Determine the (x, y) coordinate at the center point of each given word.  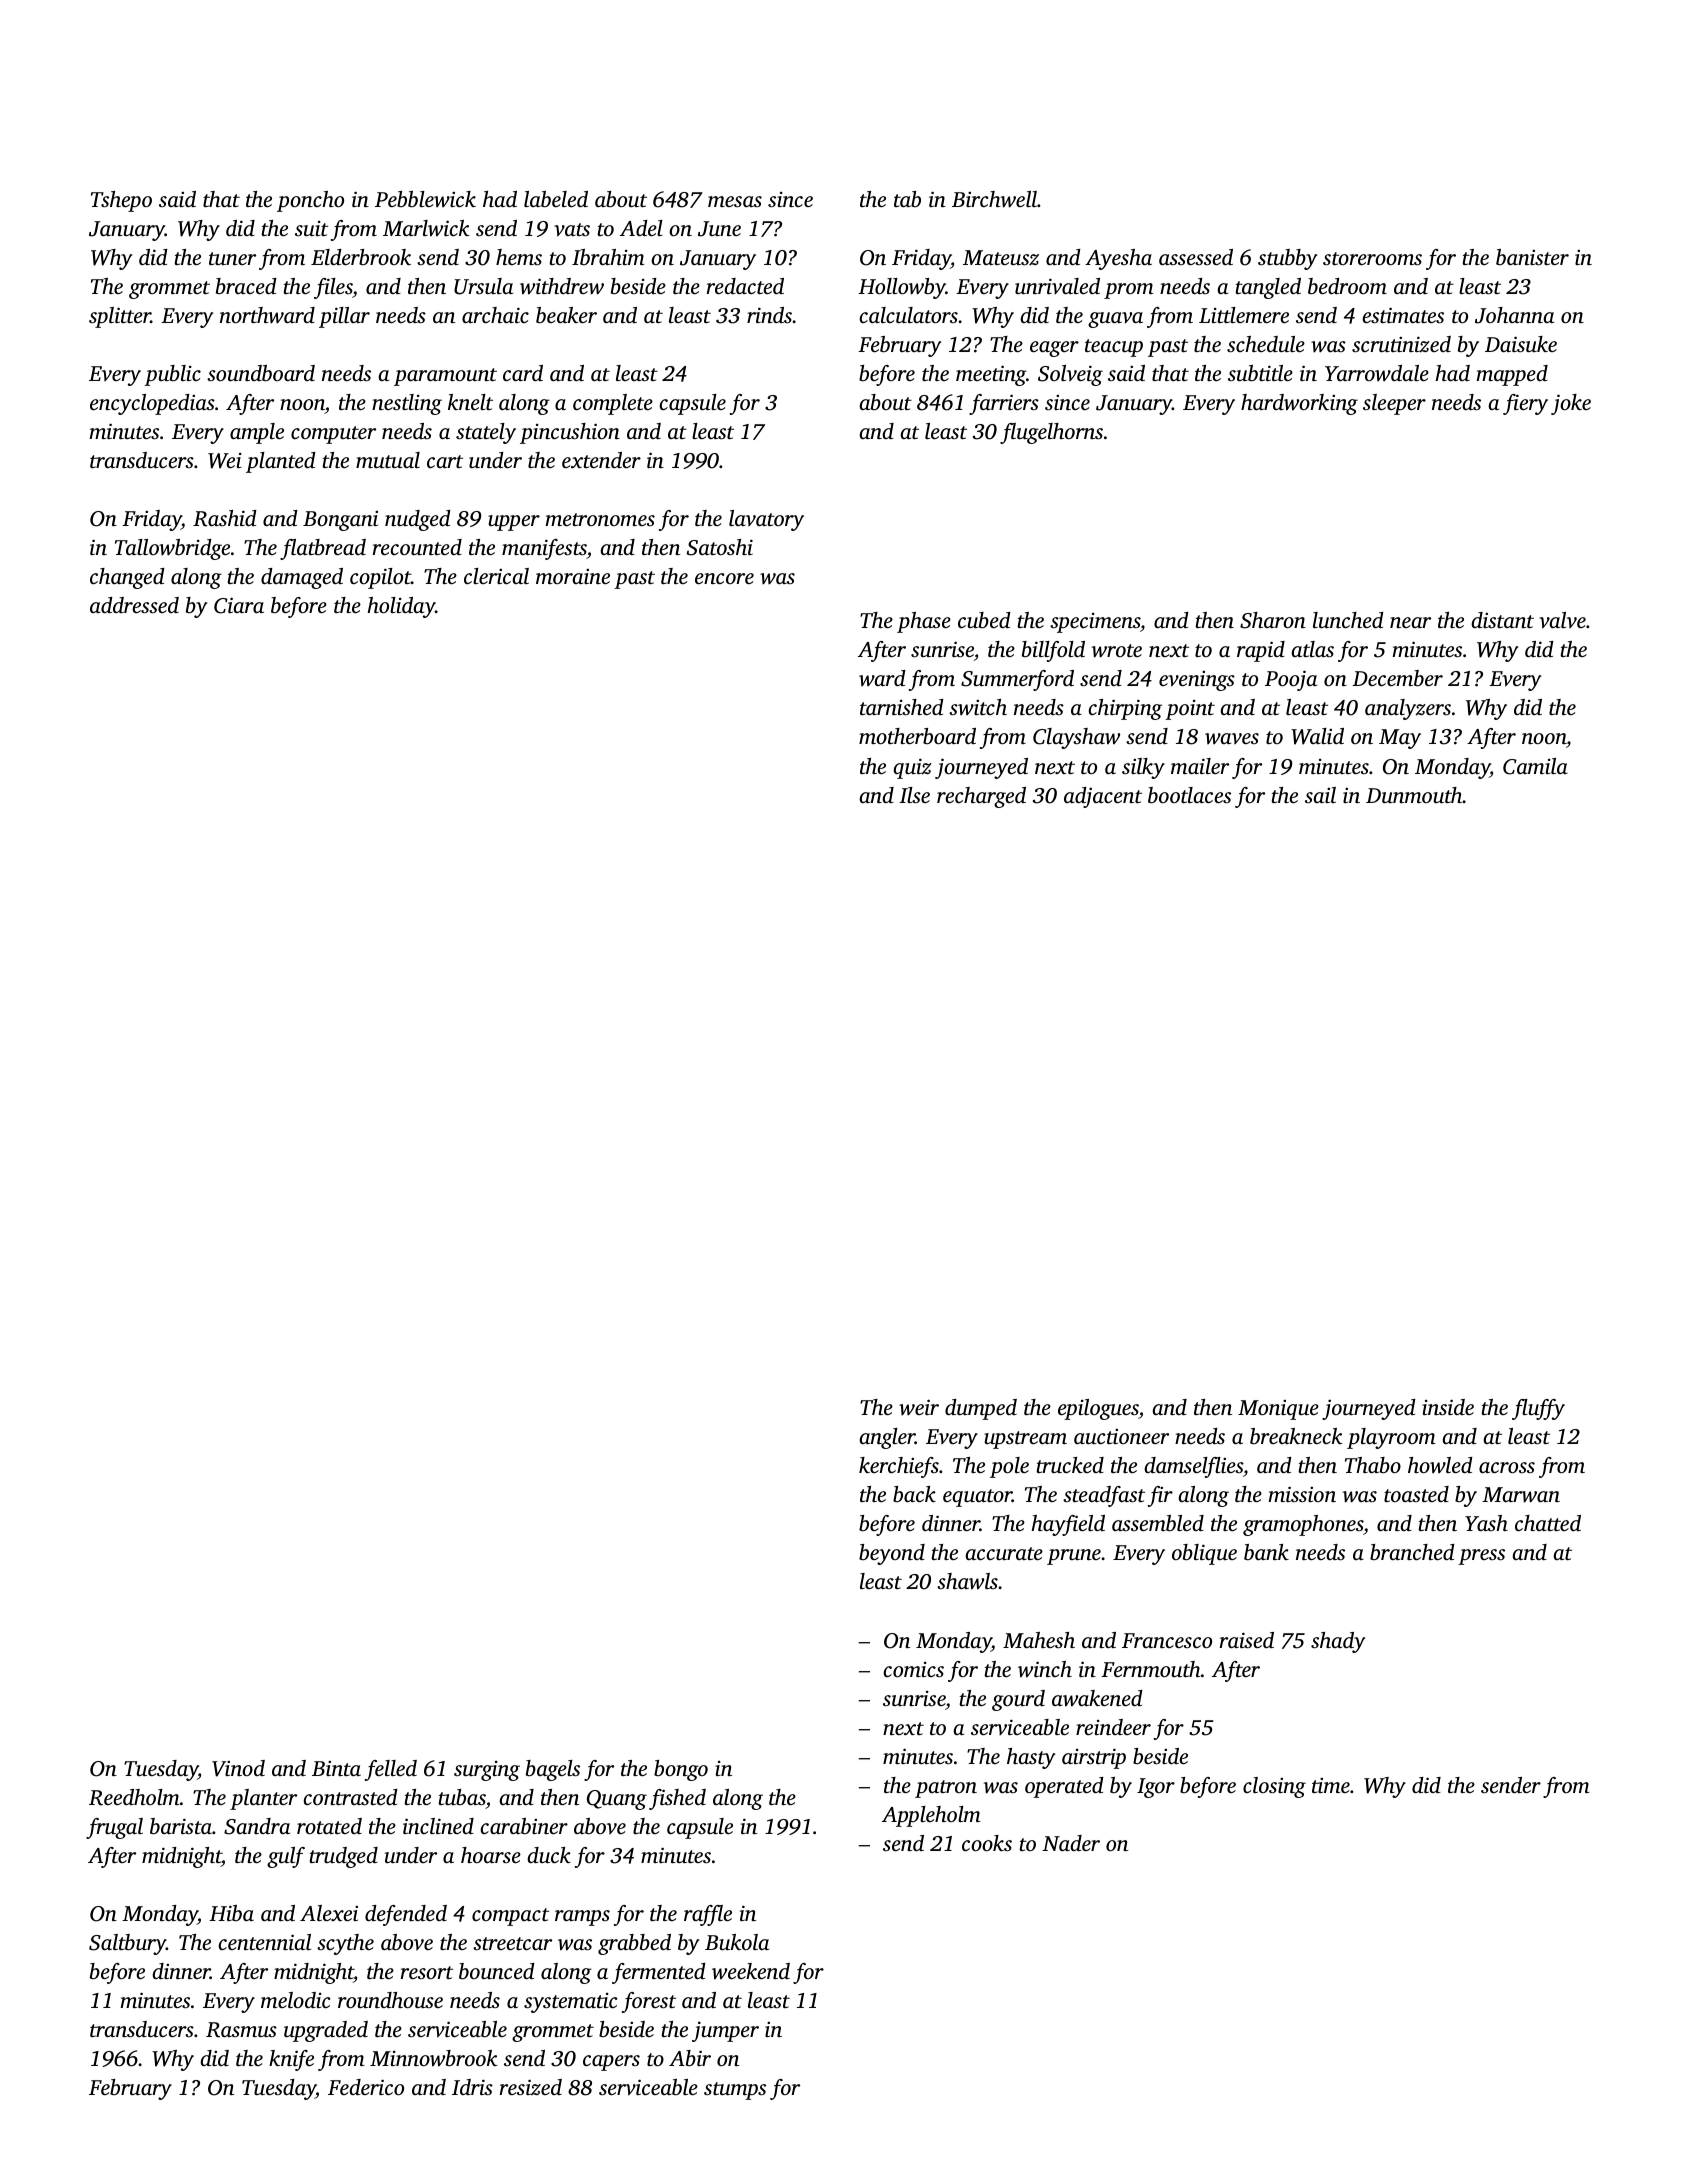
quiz (912, 768)
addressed (134, 605)
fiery (1525, 404)
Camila (1535, 766)
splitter (120, 317)
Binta (336, 1768)
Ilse (914, 795)
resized (531, 2087)
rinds (769, 315)
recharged (981, 797)
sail (1320, 795)
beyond (892, 1554)
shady (1338, 1642)
